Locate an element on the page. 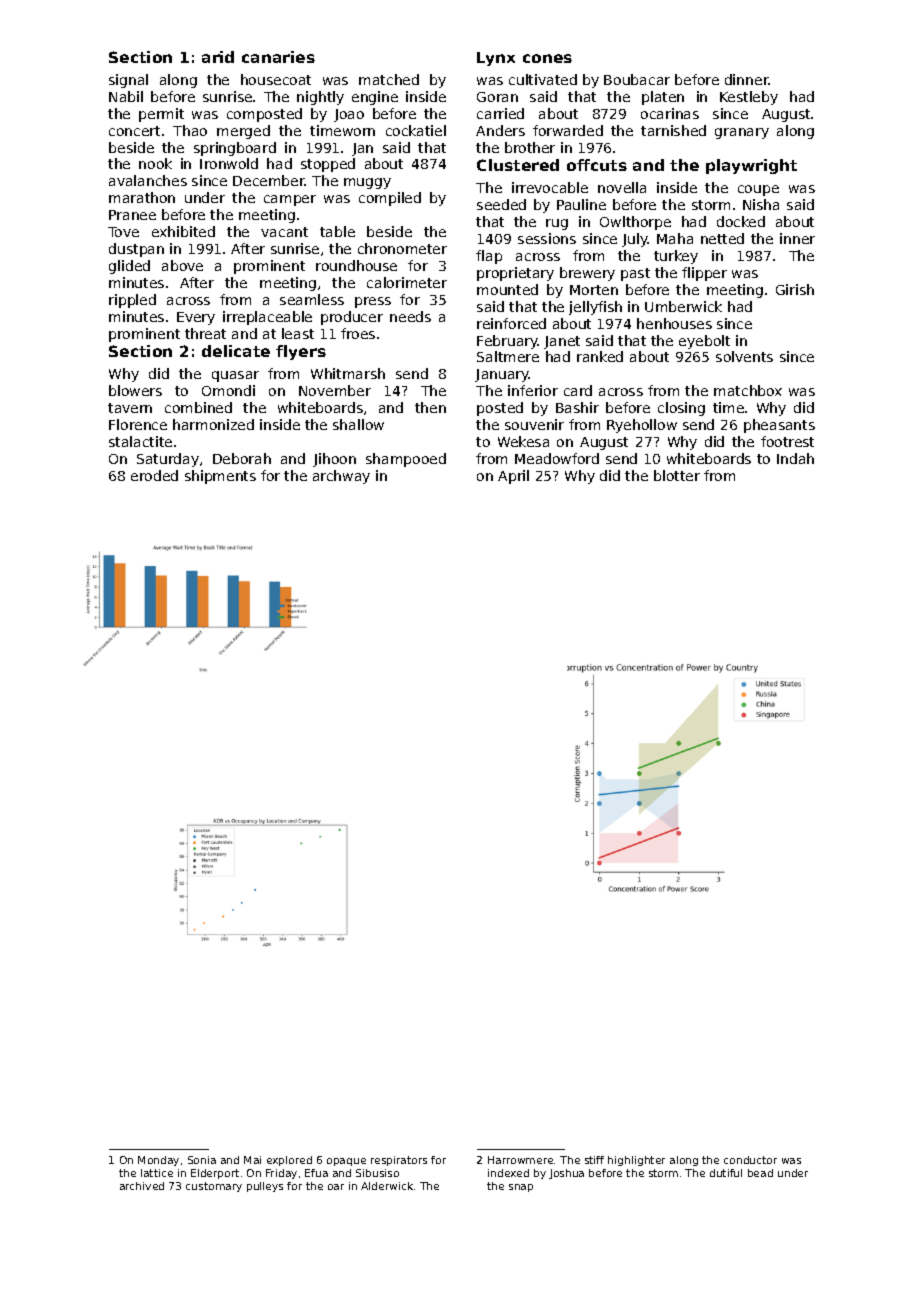 This page has height=1308, width=924. pulleys is located at coordinates (265, 1187).
